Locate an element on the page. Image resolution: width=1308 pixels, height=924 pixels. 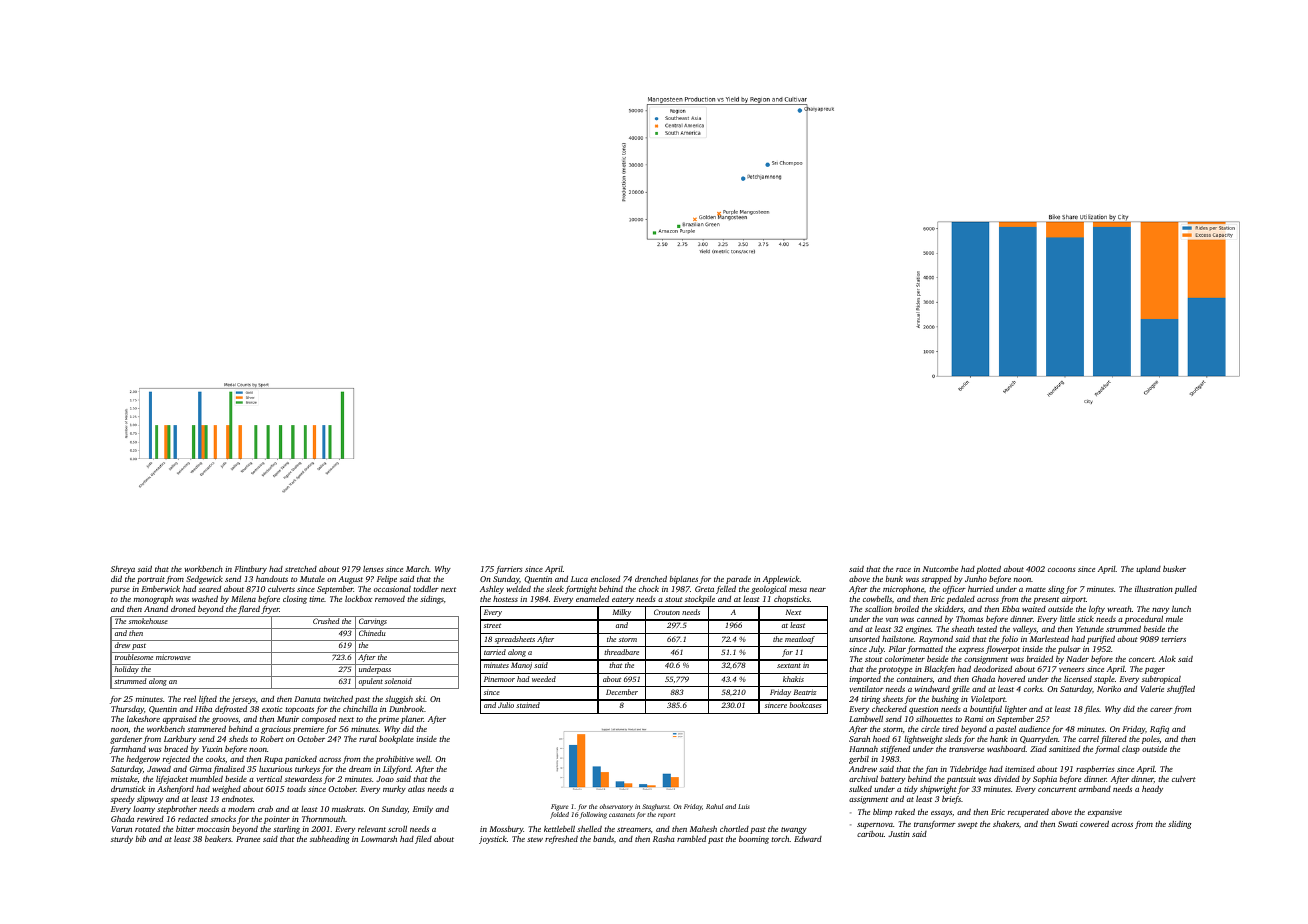
stretched is located at coordinates (301, 569).
